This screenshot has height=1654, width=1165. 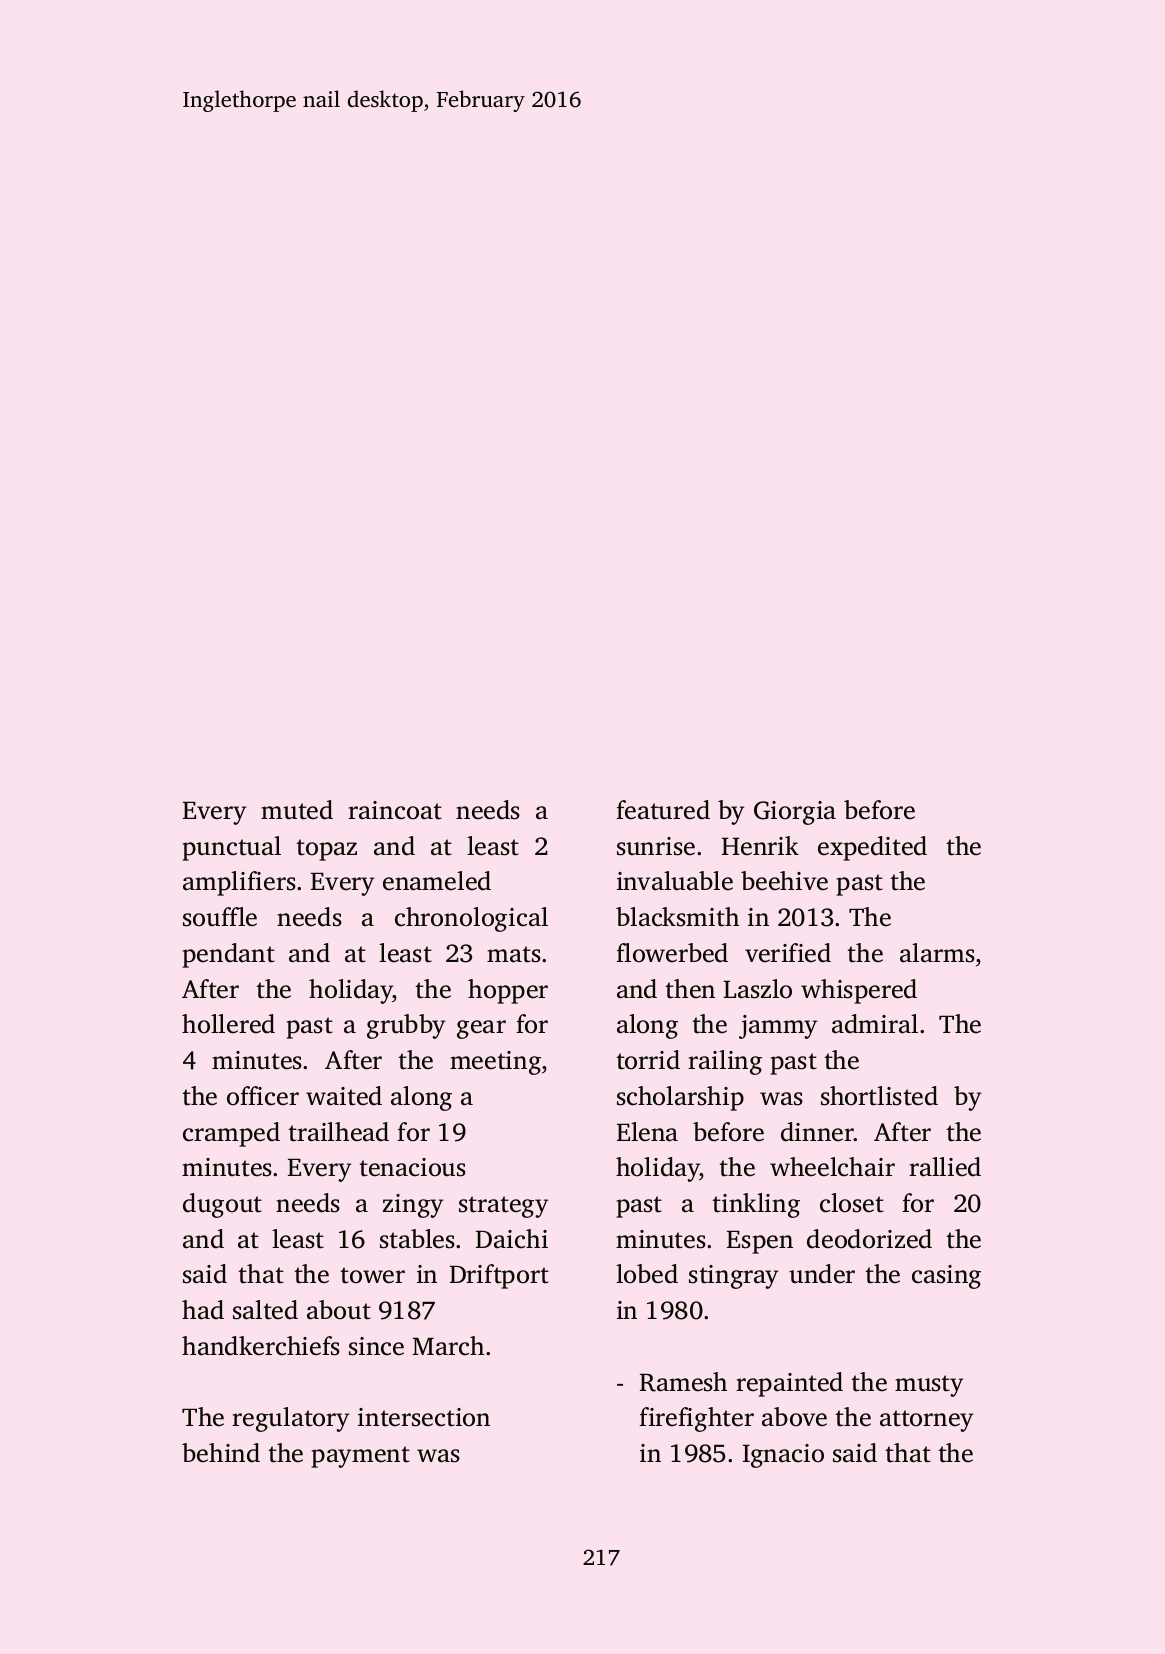 I want to click on lobed, so click(x=647, y=1274).
